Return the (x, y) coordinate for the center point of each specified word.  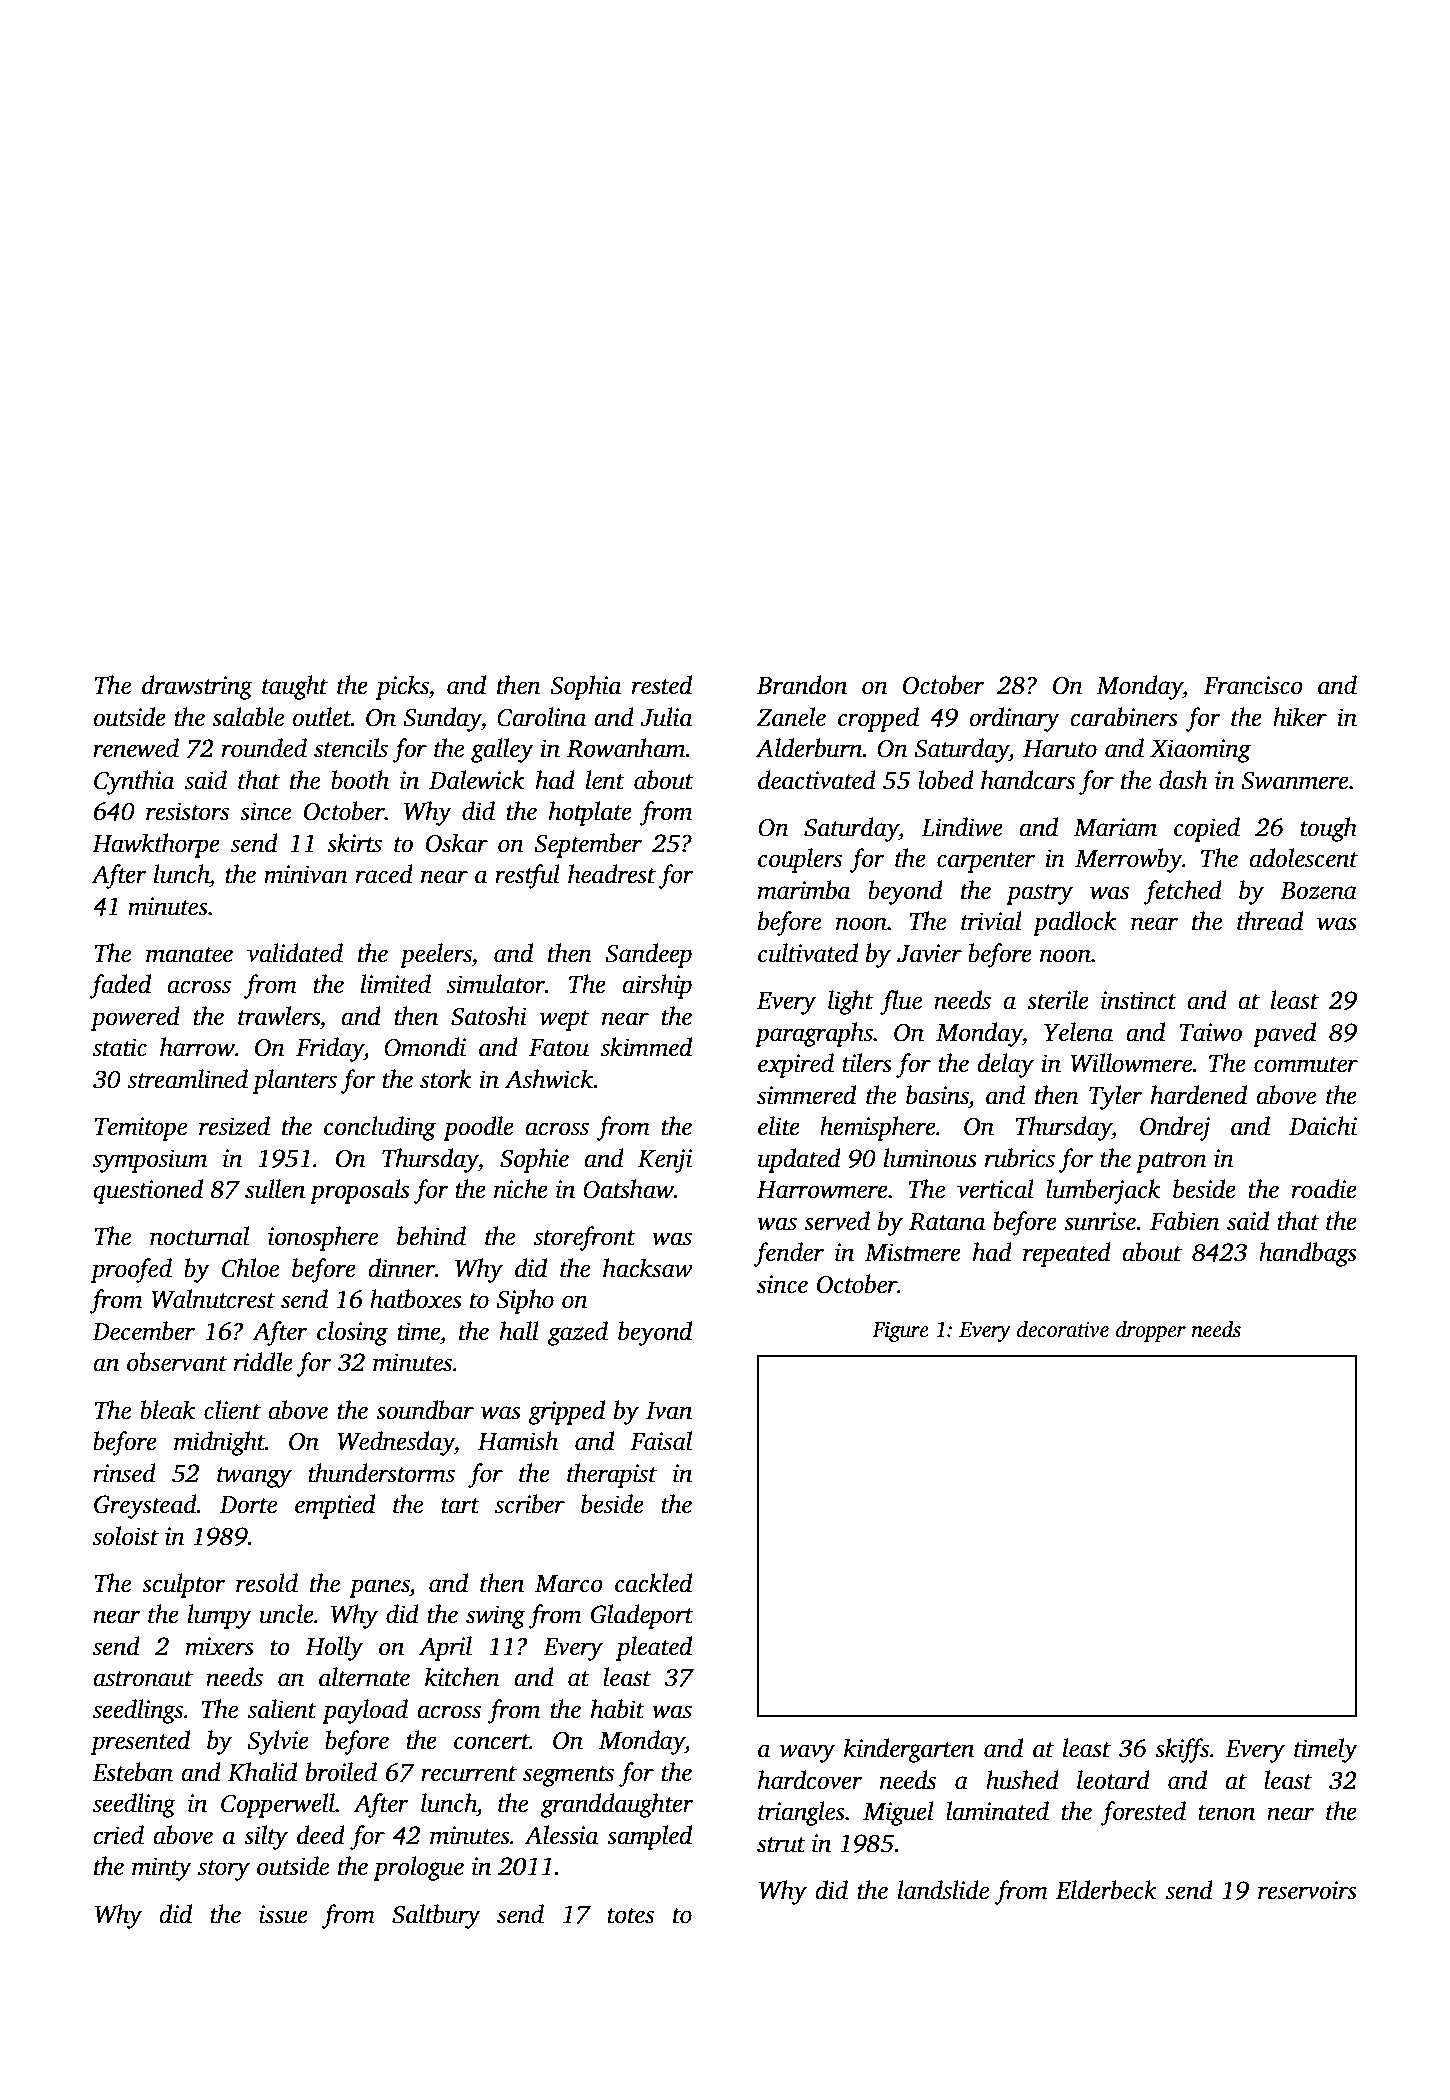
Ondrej (1175, 1128)
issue (283, 1914)
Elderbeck (1106, 1890)
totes (630, 1916)
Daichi (1323, 1126)
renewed (136, 748)
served (837, 1221)
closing (352, 1333)
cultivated (808, 953)
